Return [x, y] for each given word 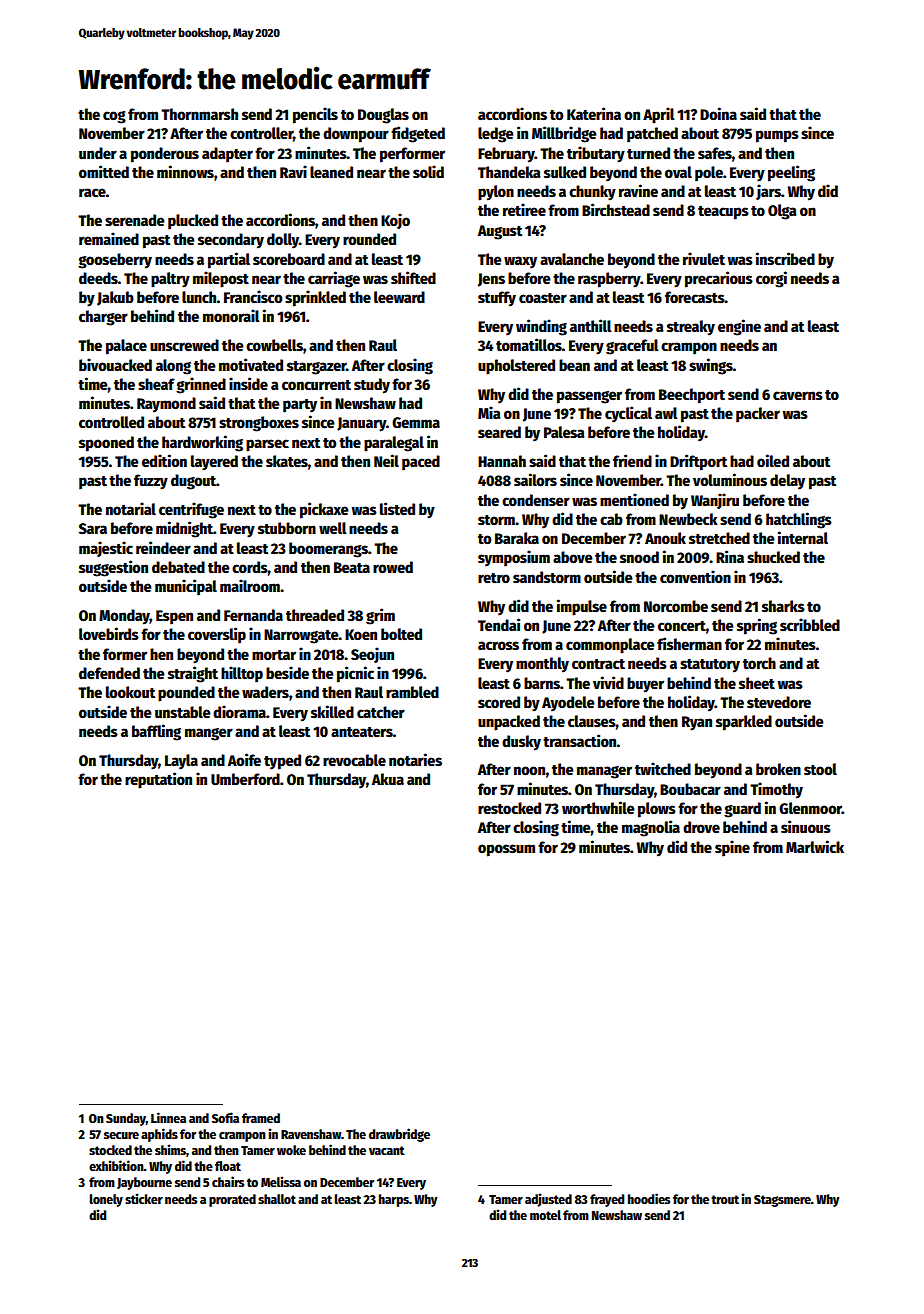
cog [114, 117]
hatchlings [799, 520]
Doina [718, 113]
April [659, 115]
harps [394, 1200]
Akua [388, 779]
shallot [277, 1199]
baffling [156, 732]
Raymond [166, 405]
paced [421, 463]
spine [732, 848]
